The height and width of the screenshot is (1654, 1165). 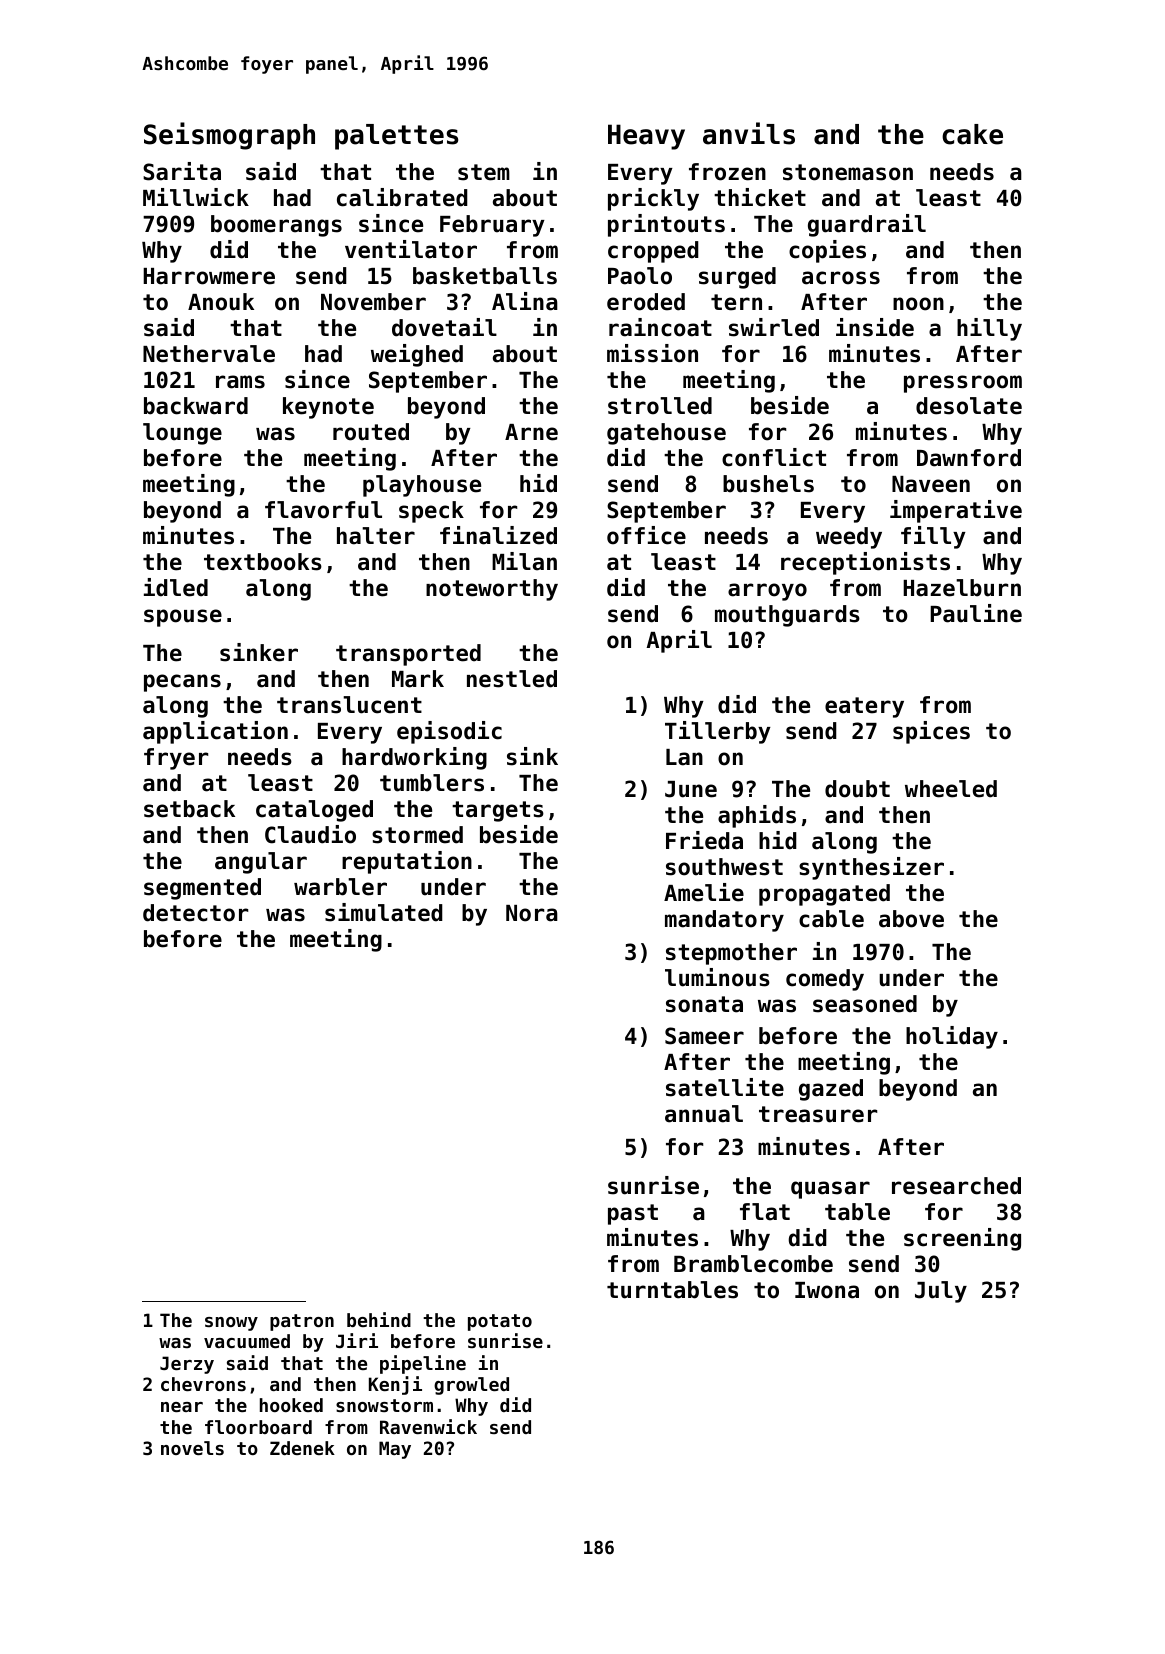 I want to click on palettes, so click(x=396, y=137).
